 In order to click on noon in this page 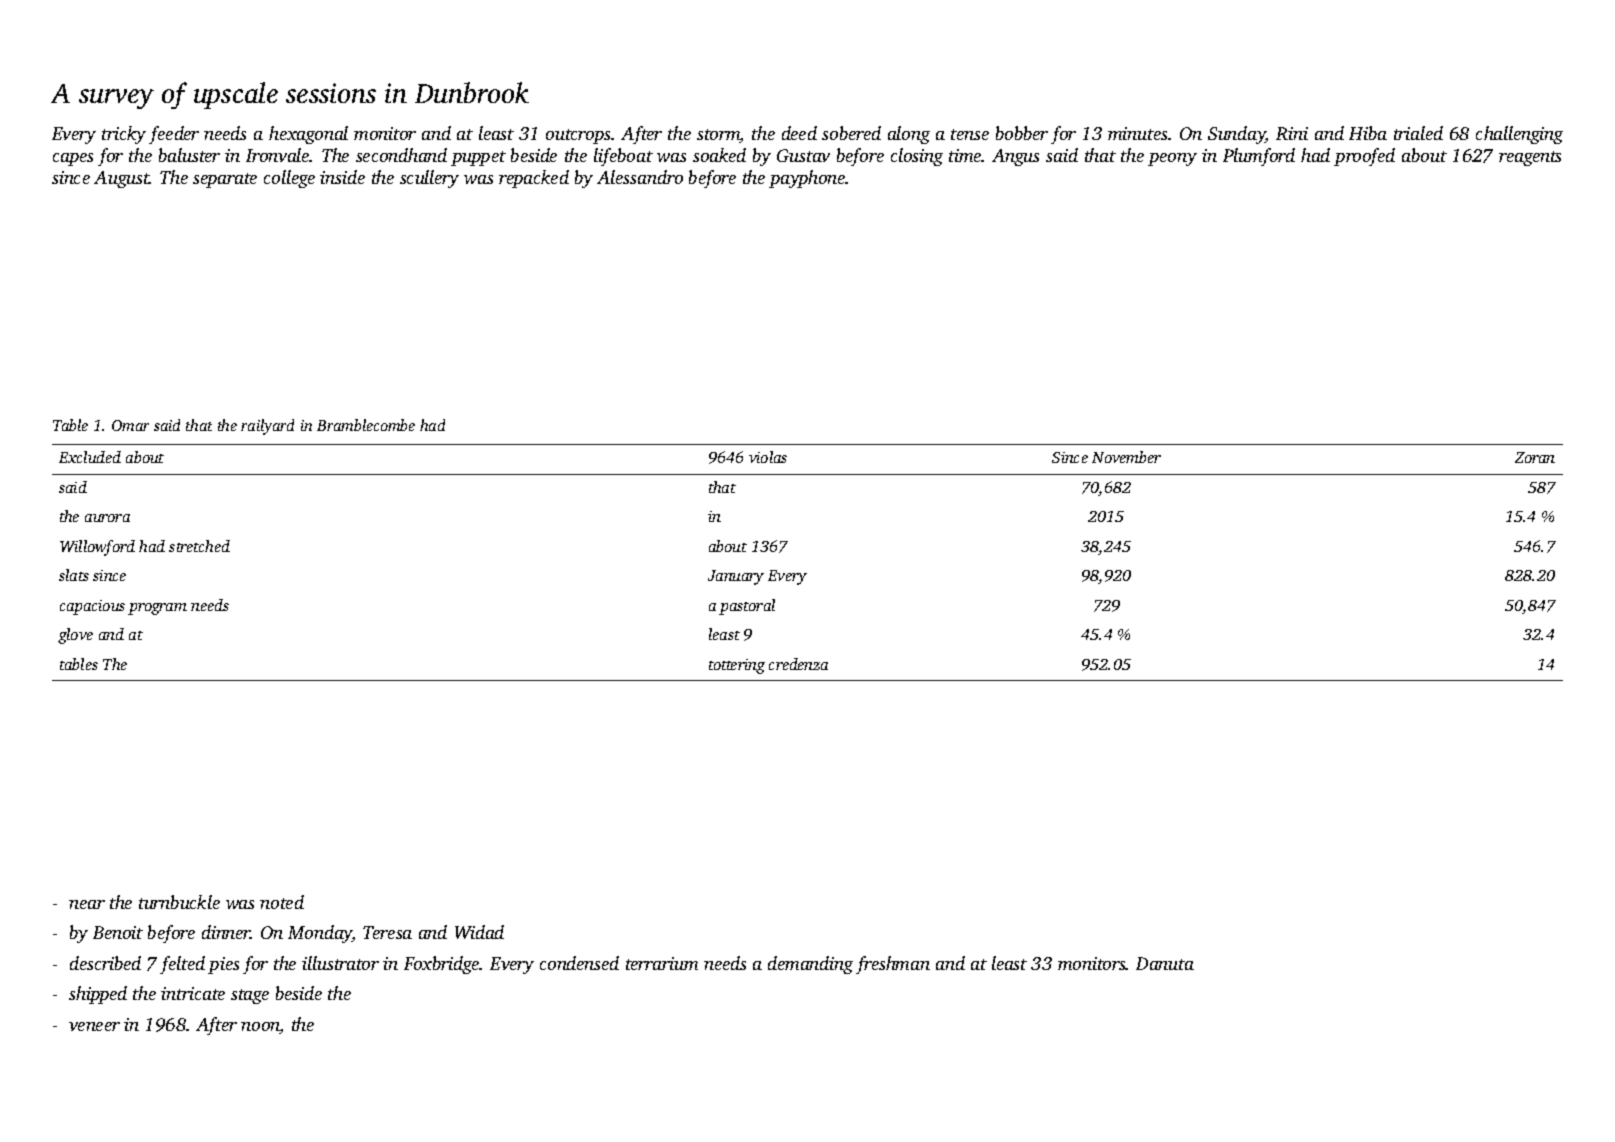, I will do `click(260, 1028)`.
